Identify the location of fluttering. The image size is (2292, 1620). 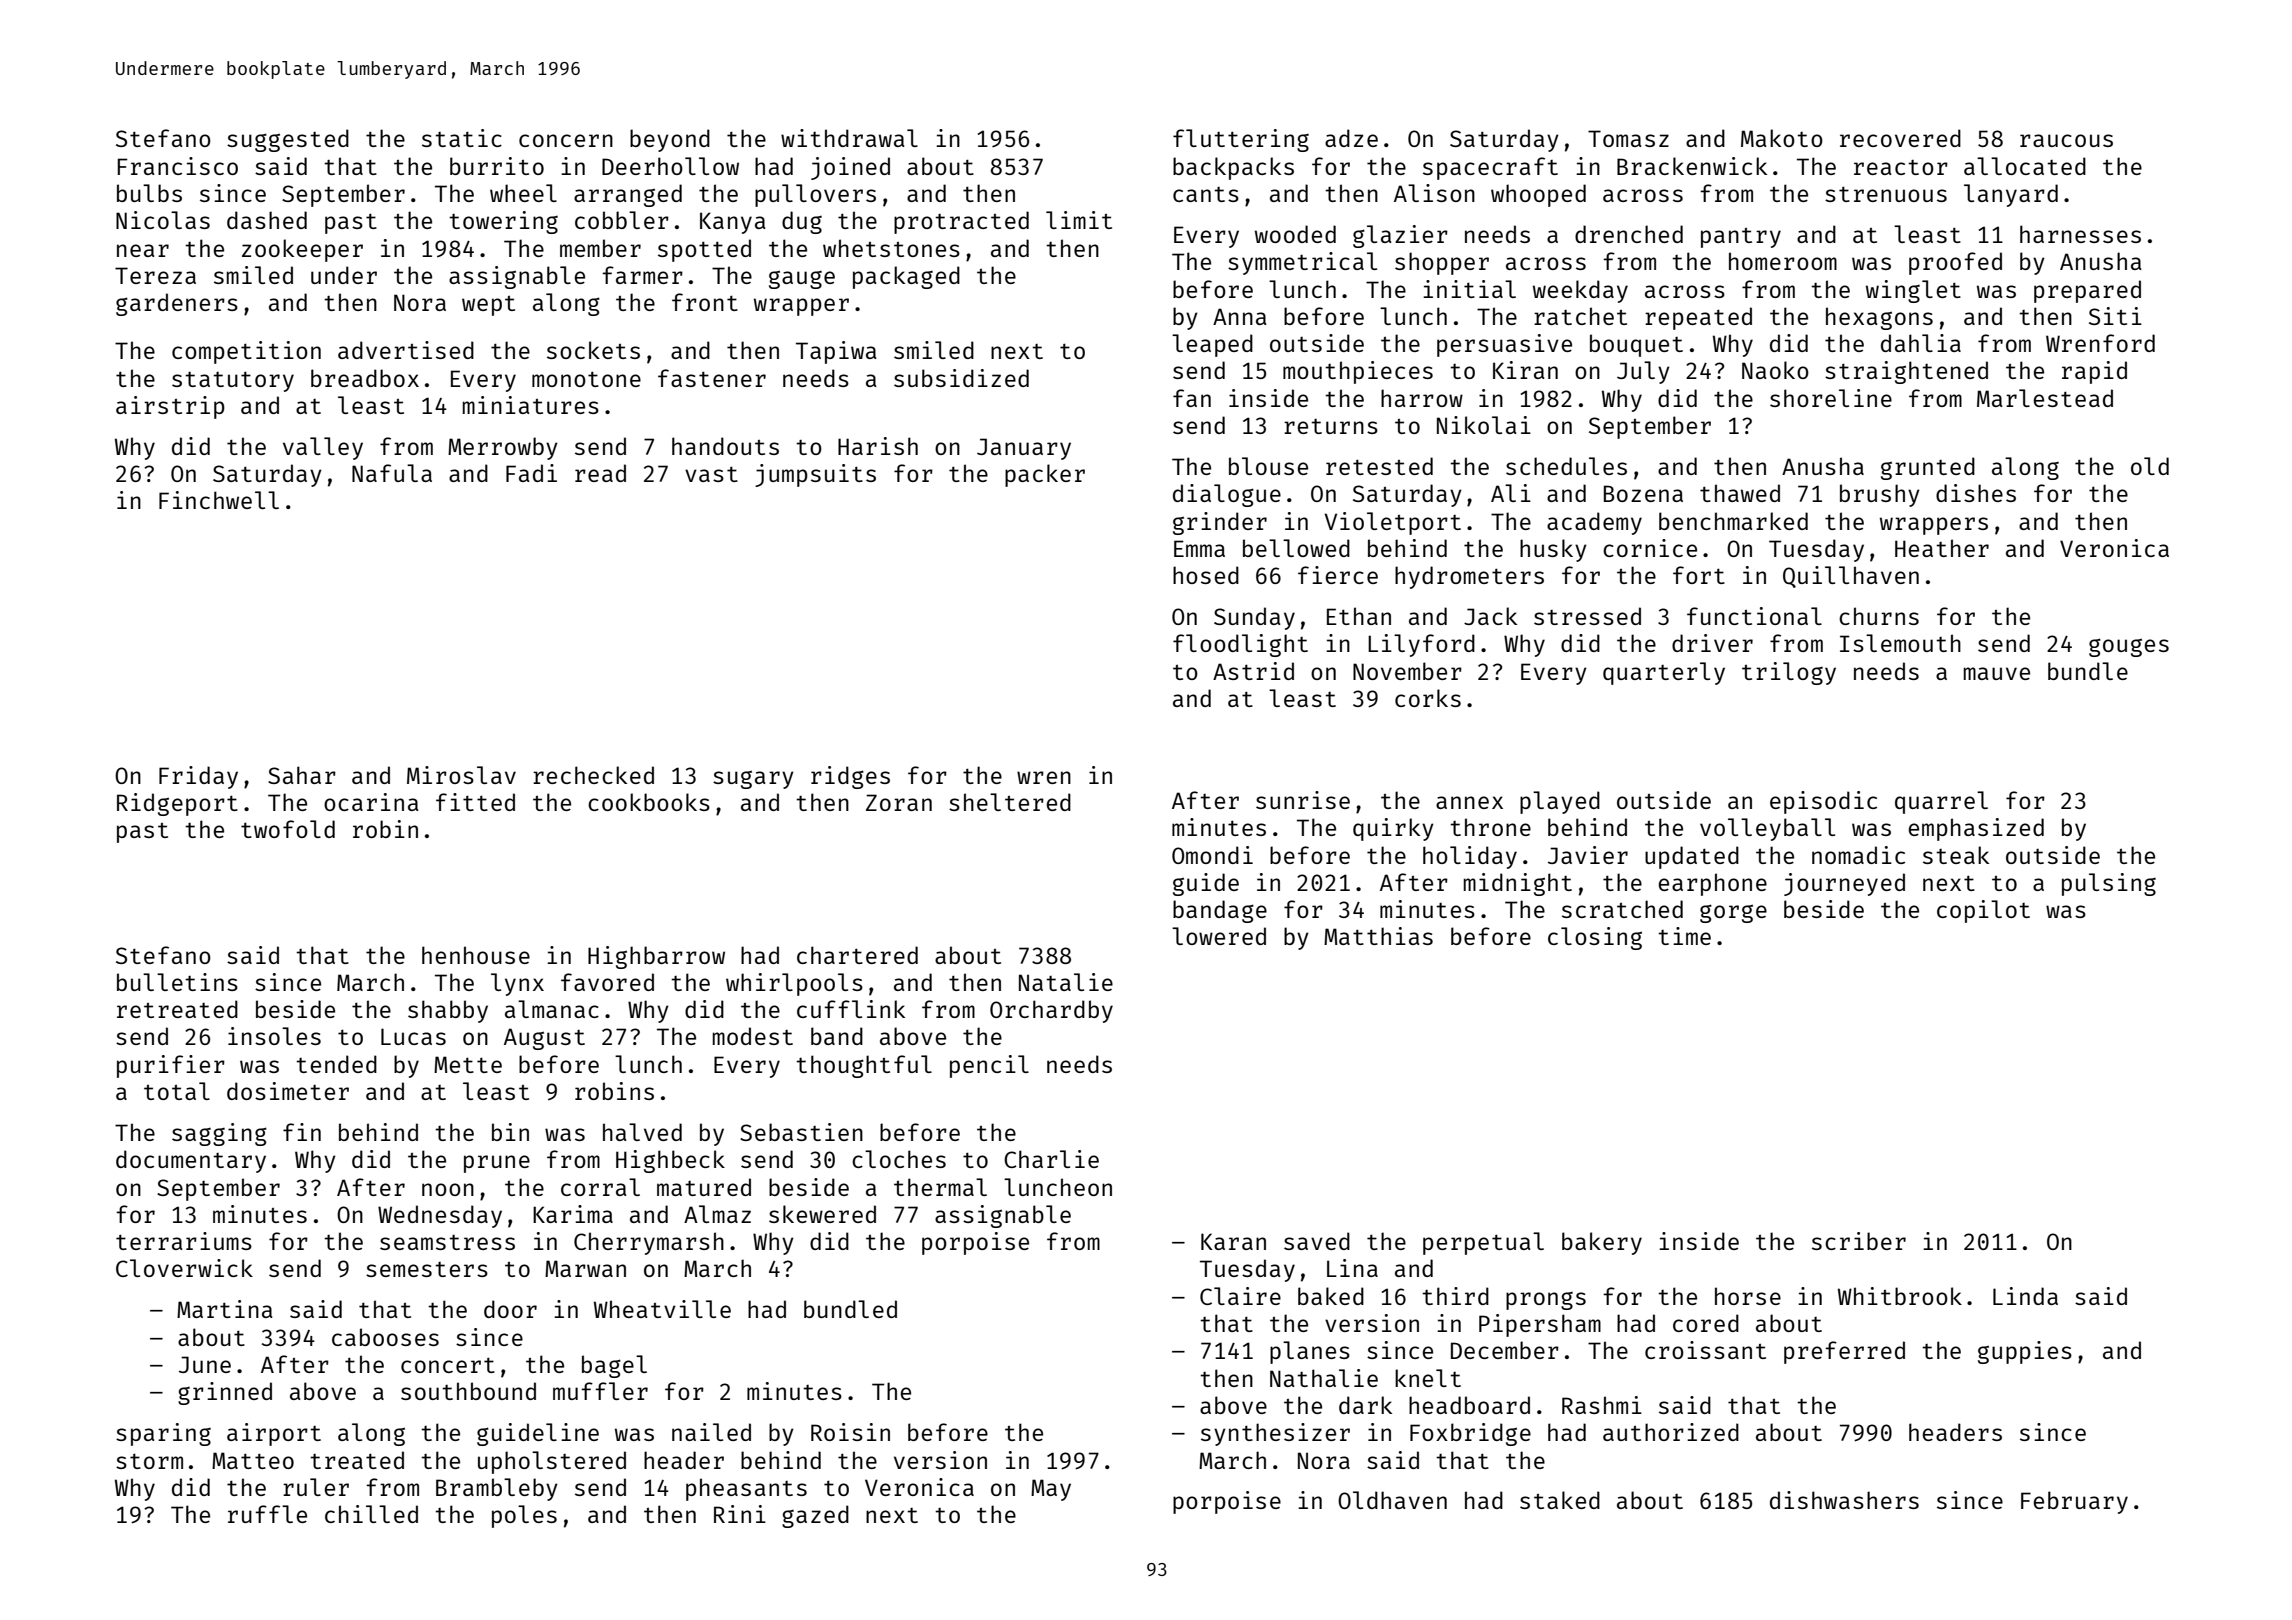
(1241, 140).
